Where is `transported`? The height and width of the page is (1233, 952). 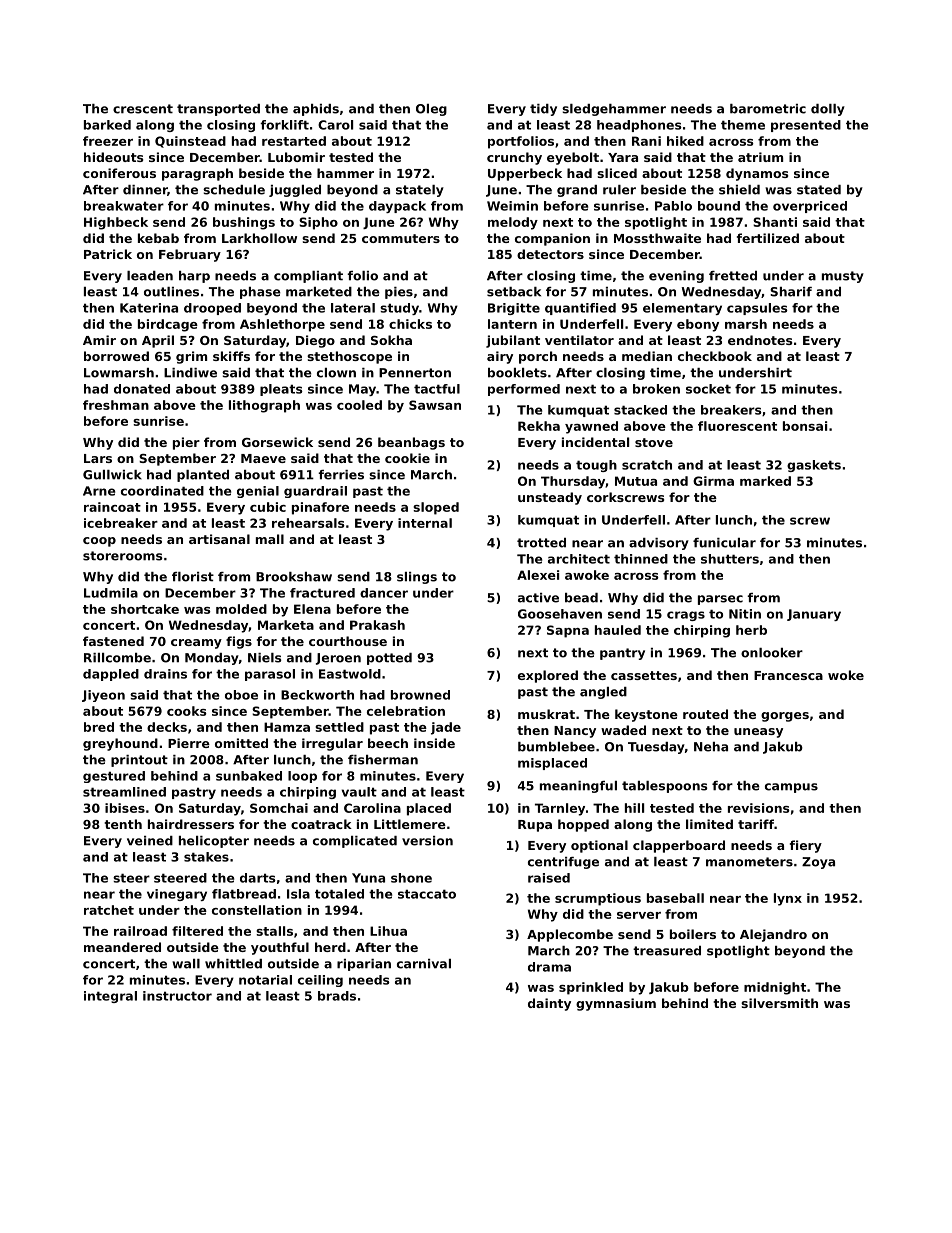 transported is located at coordinates (218, 110).
